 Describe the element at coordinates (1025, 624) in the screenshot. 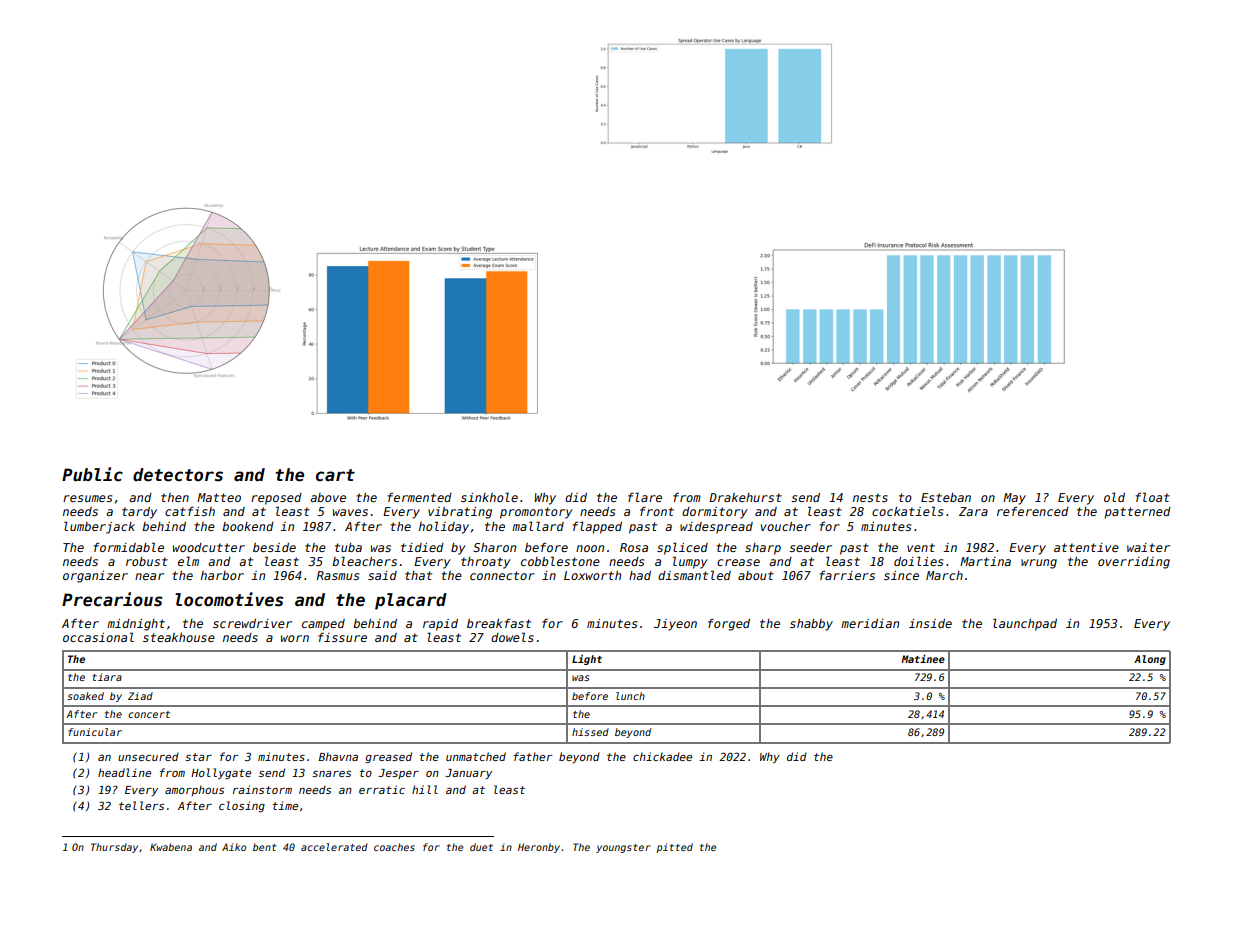

I see `launchpad` at that location.
